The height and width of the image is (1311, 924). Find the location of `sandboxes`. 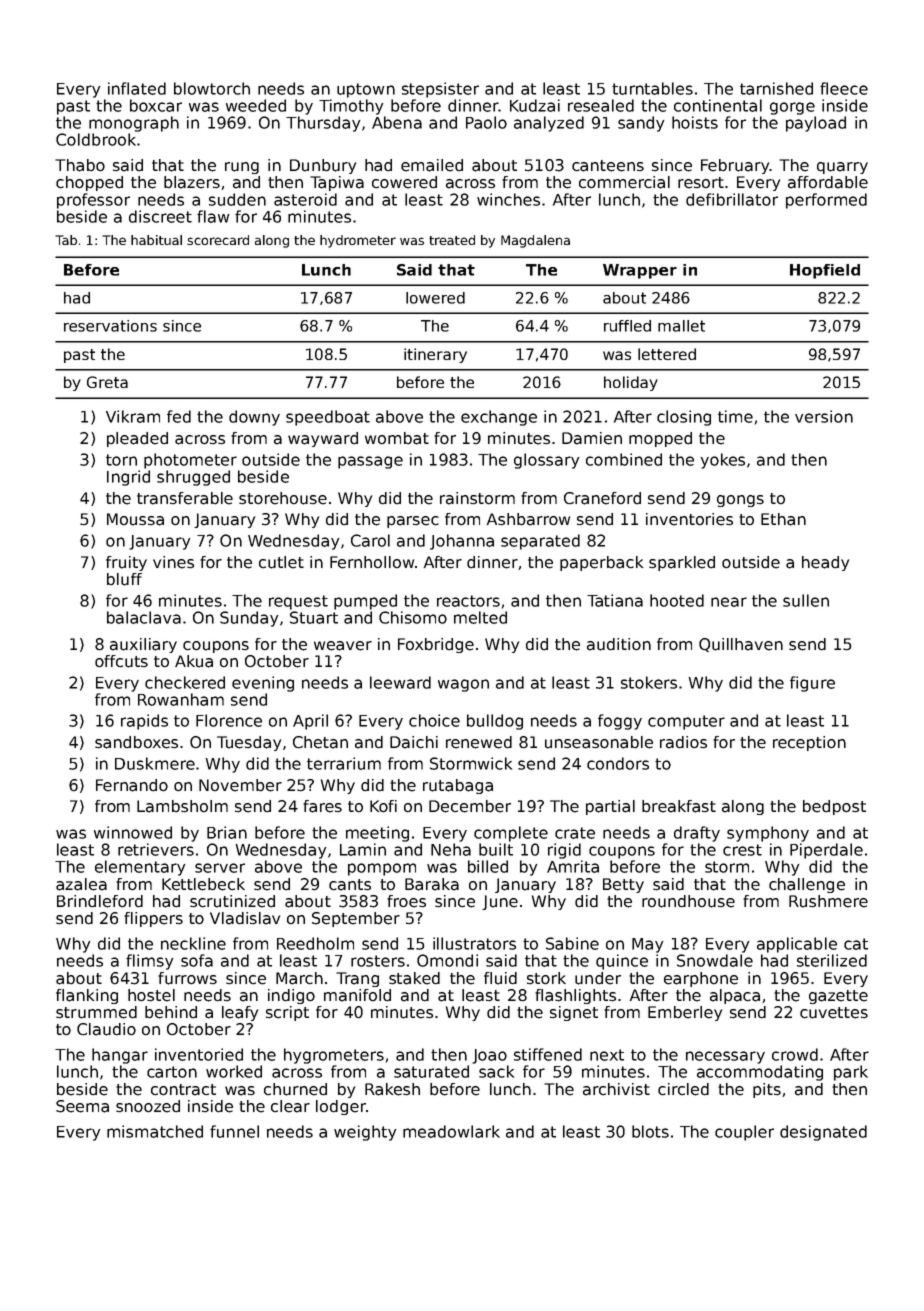

sandboxes is located at coordinates (136, 742).
